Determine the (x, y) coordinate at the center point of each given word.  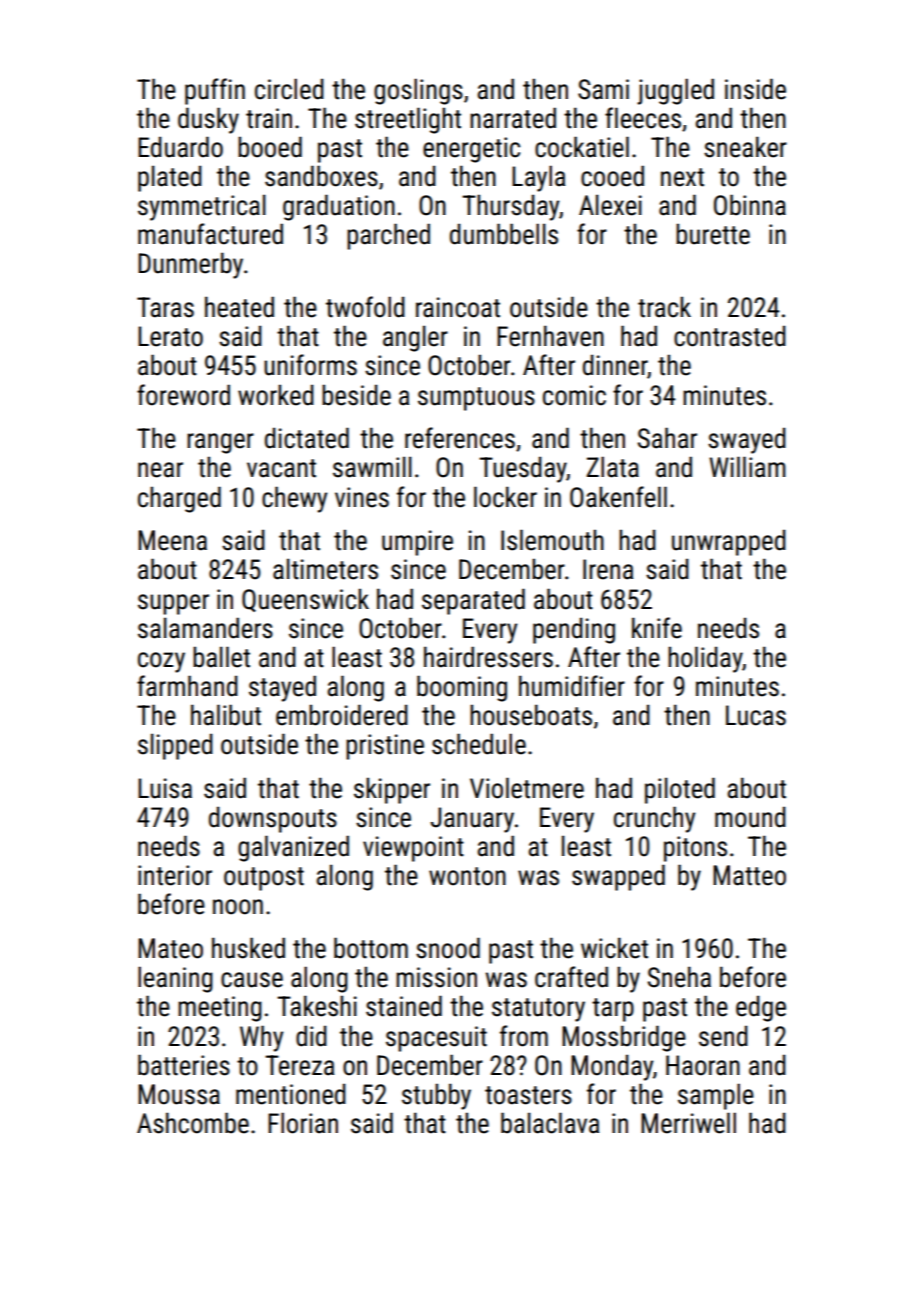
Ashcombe (193, 1123)
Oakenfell (618, 497)
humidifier (572, 686)
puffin (215, 91)
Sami (603, 89)
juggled (675, 91)
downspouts (273, 819)
